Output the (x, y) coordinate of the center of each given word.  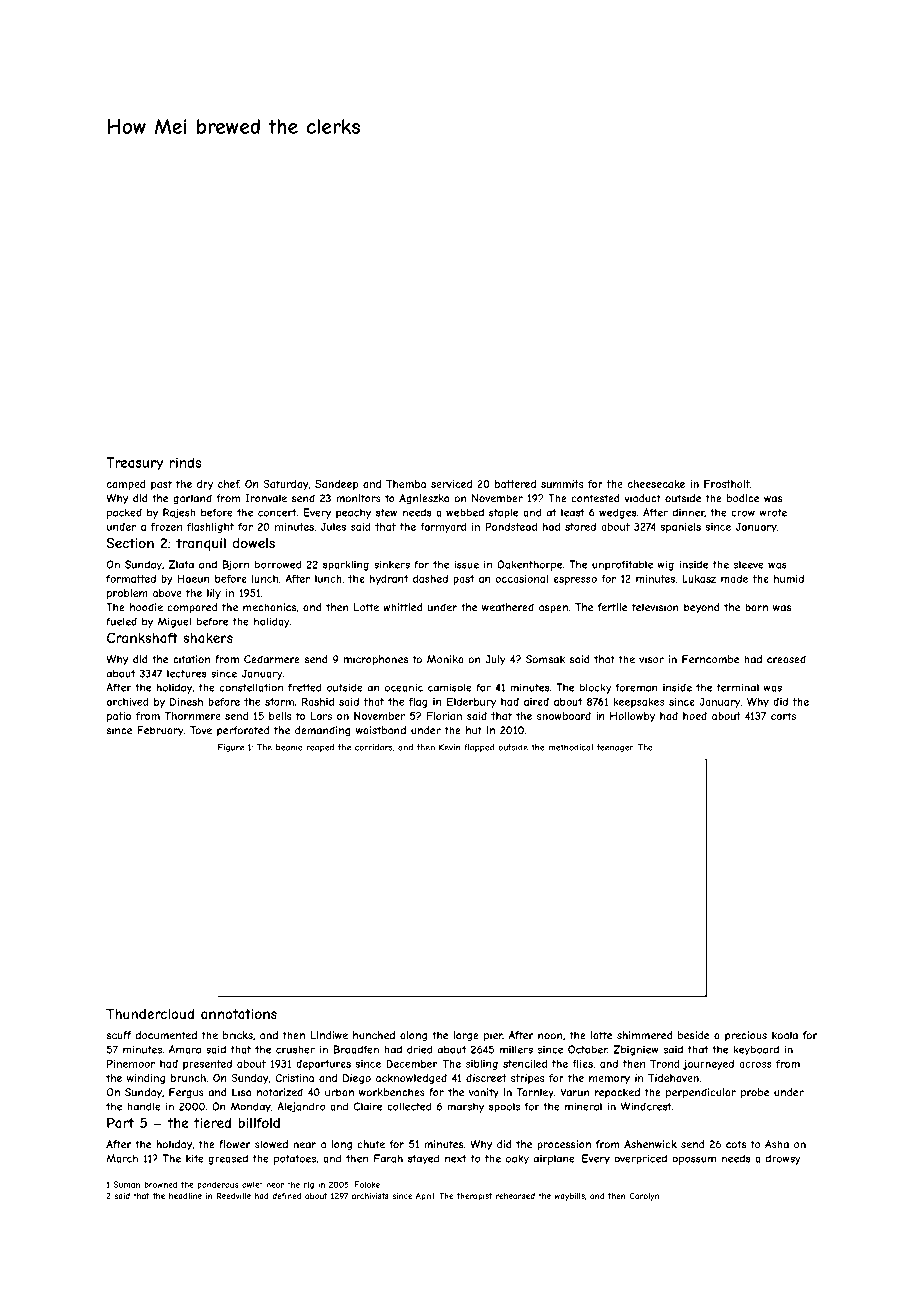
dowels (254, 543)
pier (493, 1036)
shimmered (645, 1035)
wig (665, 565)
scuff (119, 1035)
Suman (126, 1184)
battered (515, 484)
